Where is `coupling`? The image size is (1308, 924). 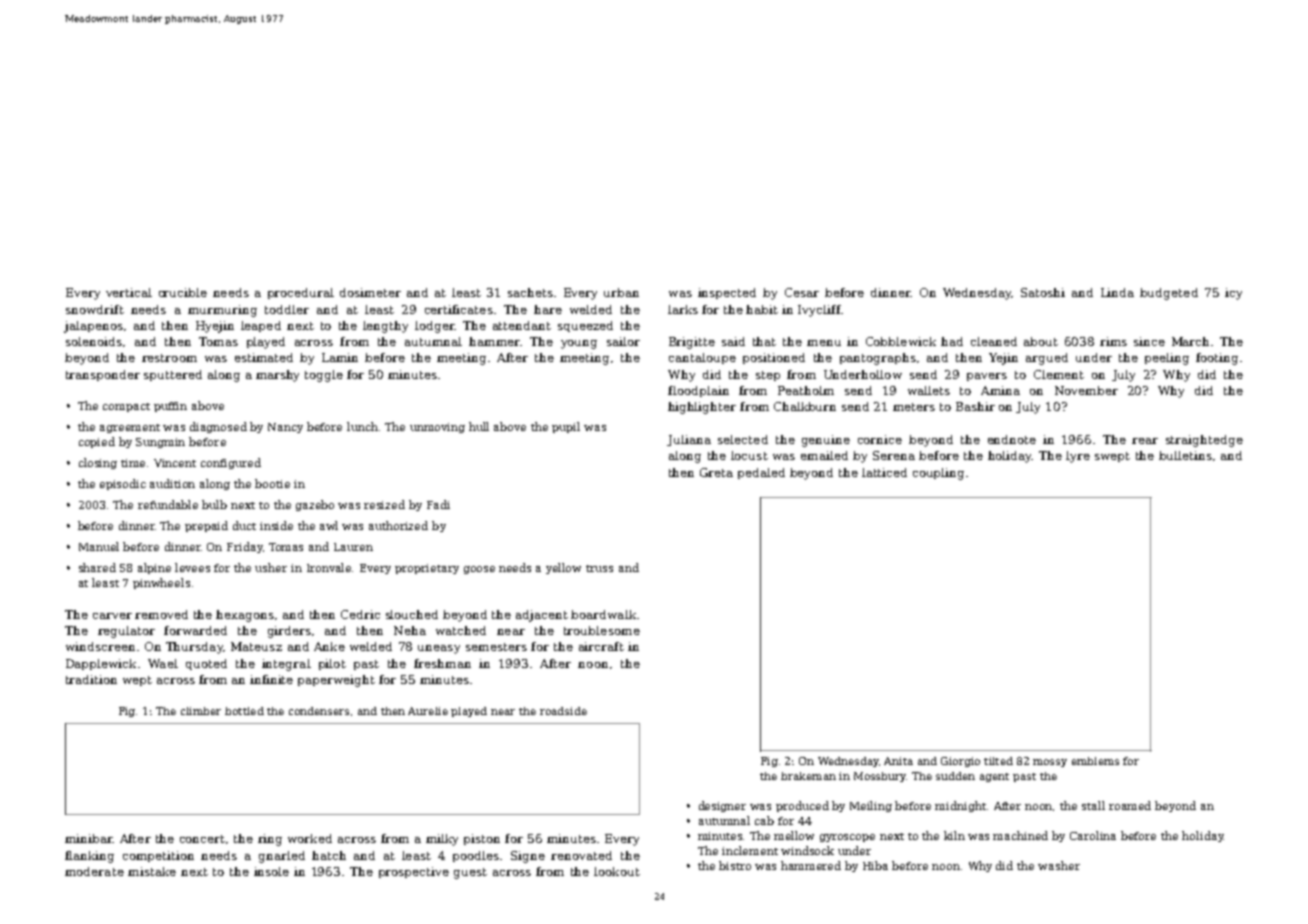
coupling is located at coordinates (938, 474).
